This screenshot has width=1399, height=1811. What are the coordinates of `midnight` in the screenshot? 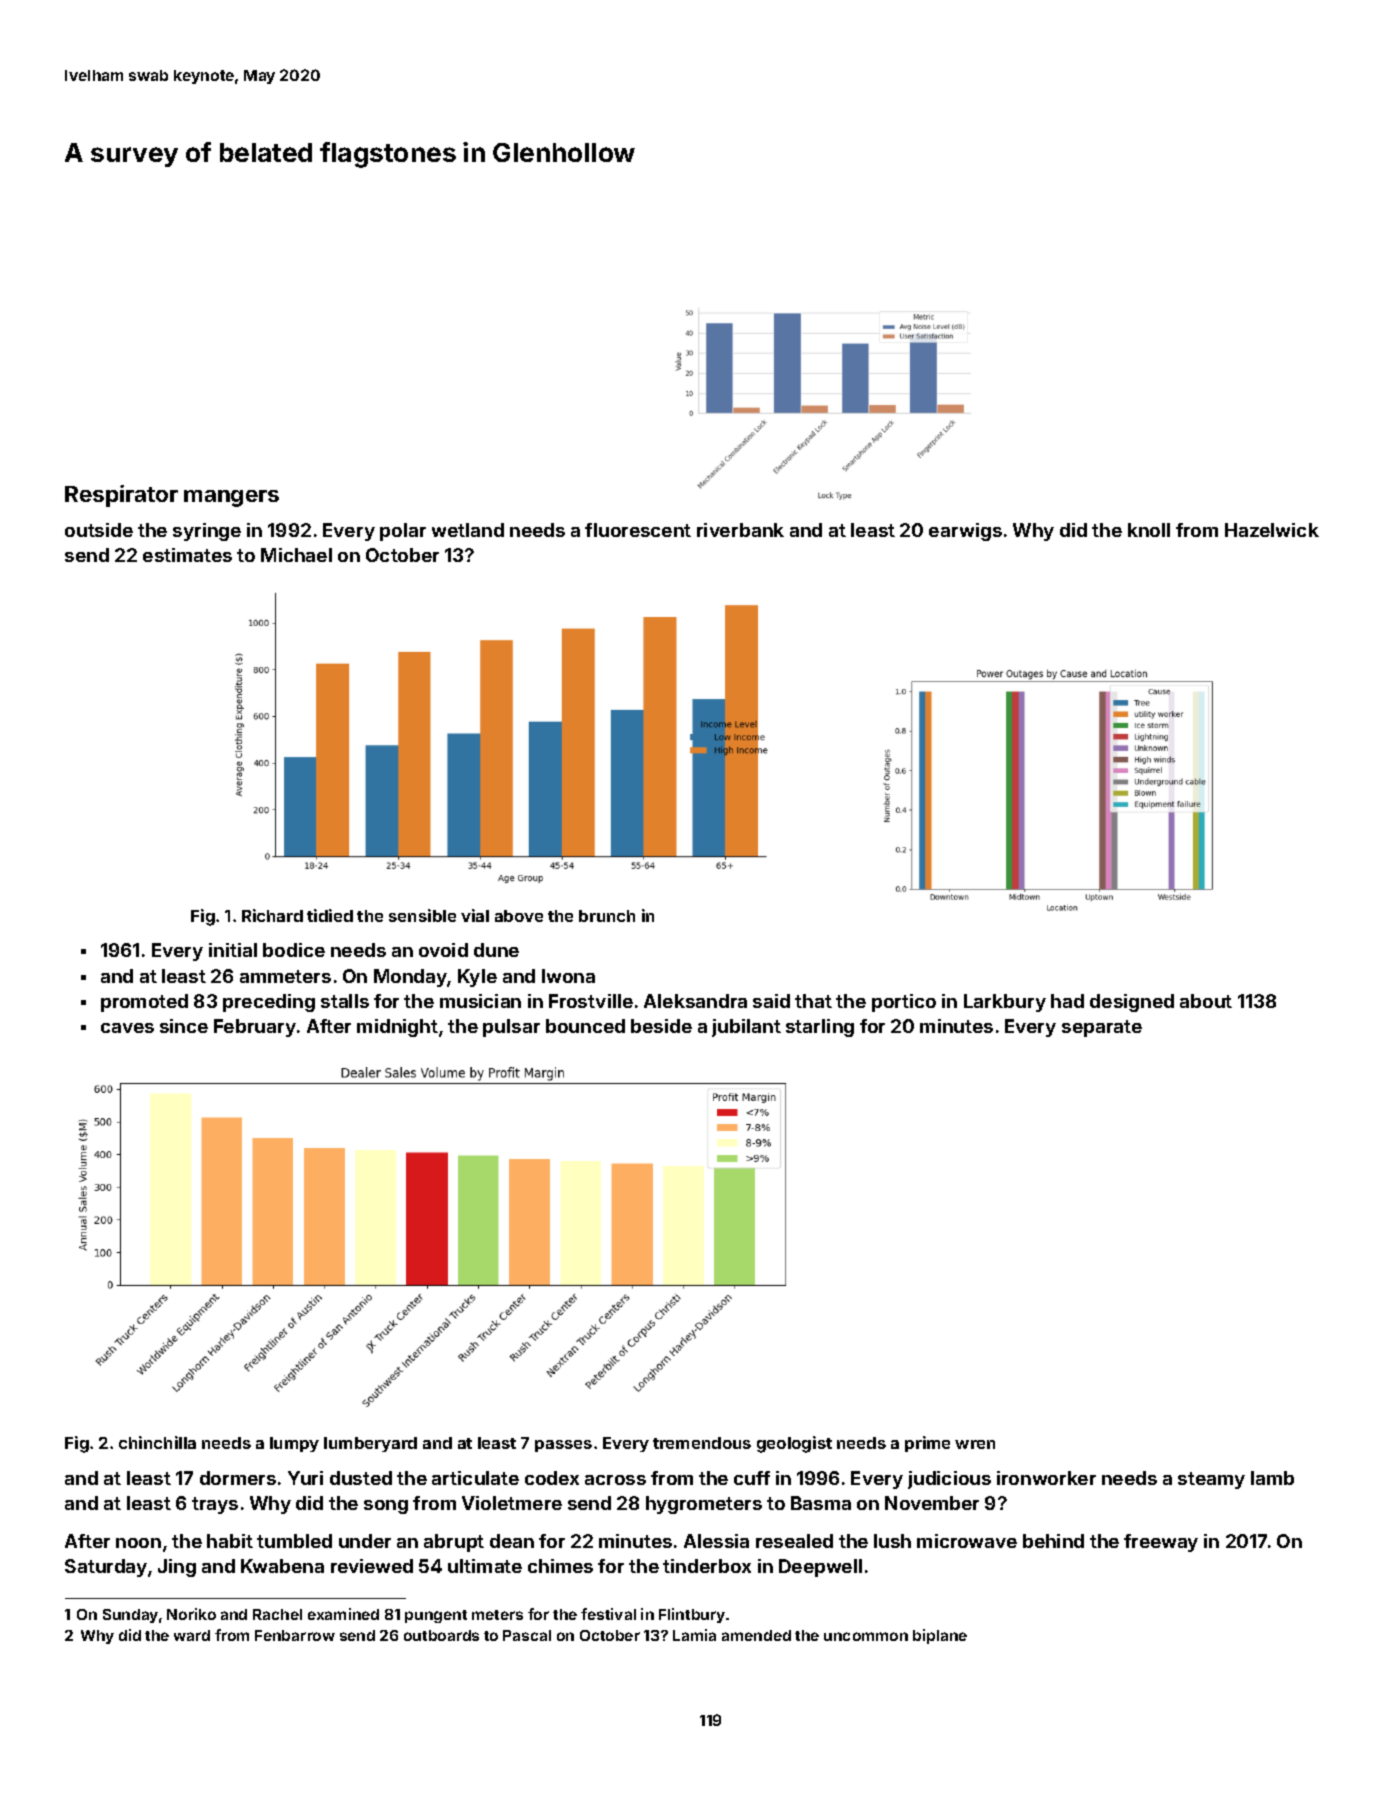 It's located at (397, 1028).
